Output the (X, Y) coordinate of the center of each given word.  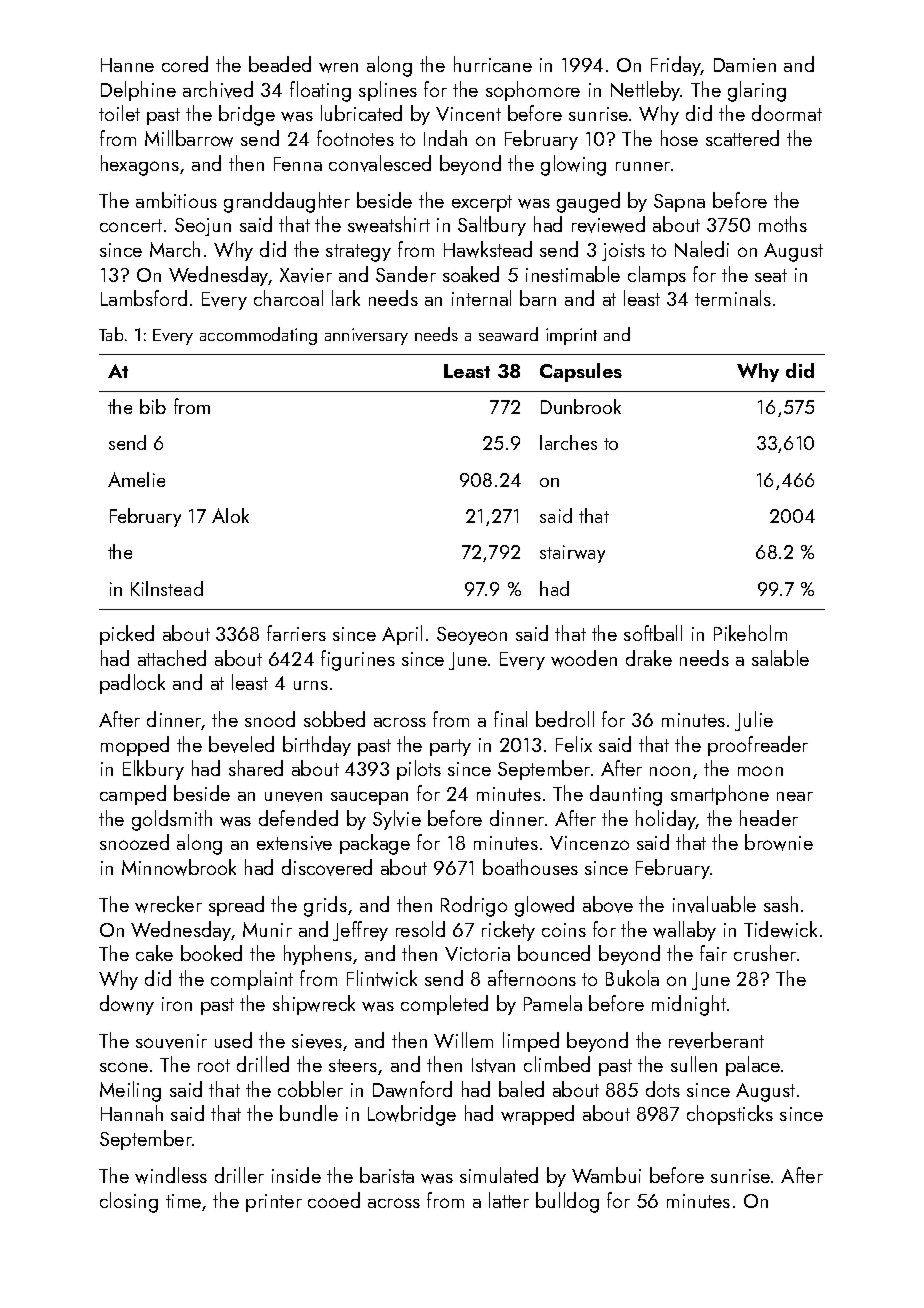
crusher (765, 953)
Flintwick (382, 978)
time (183, 1201)
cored (185, 64)
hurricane (493, 64)
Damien (745, 65)
